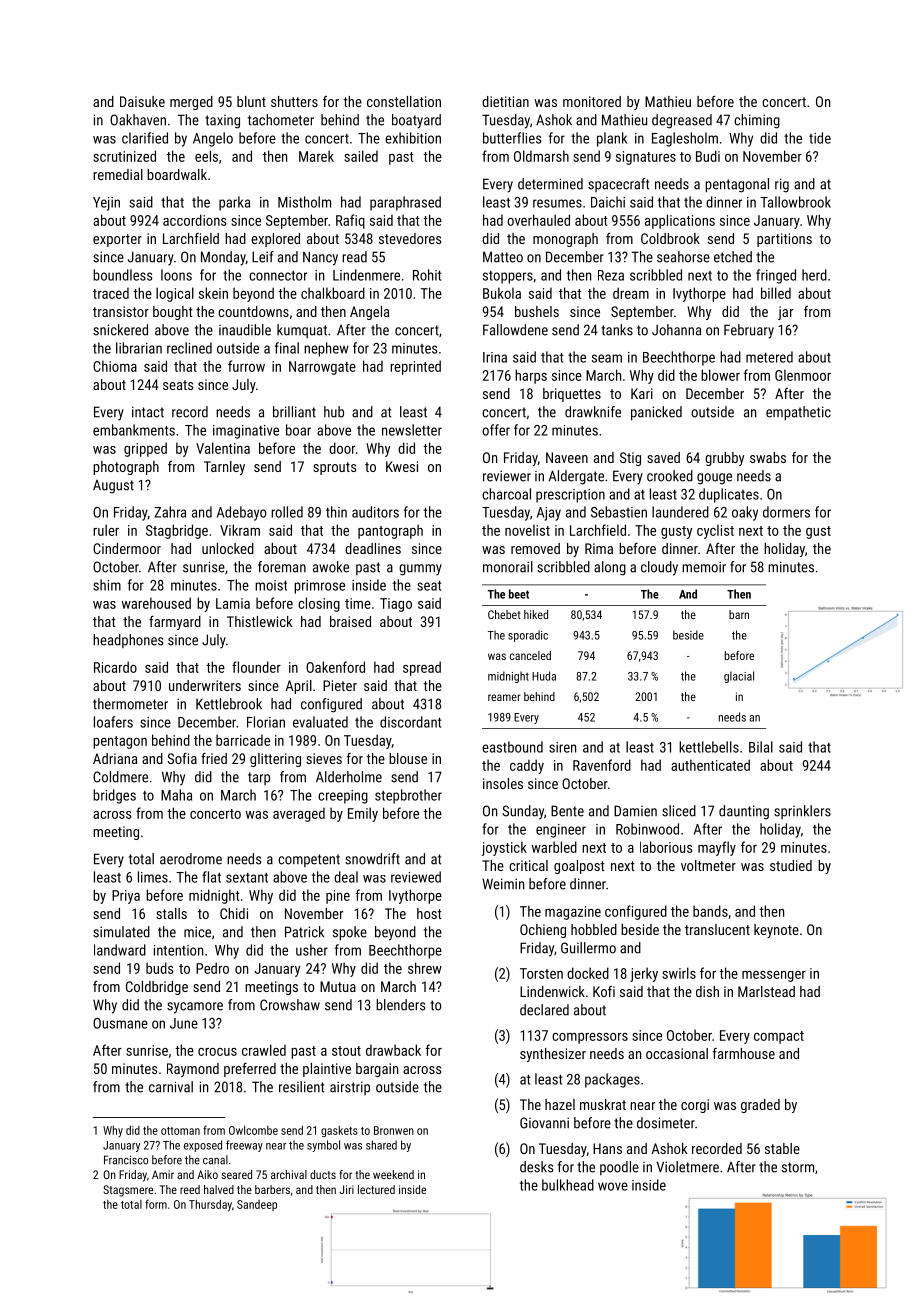  I want to click on seahorse, so click(683, 257).
